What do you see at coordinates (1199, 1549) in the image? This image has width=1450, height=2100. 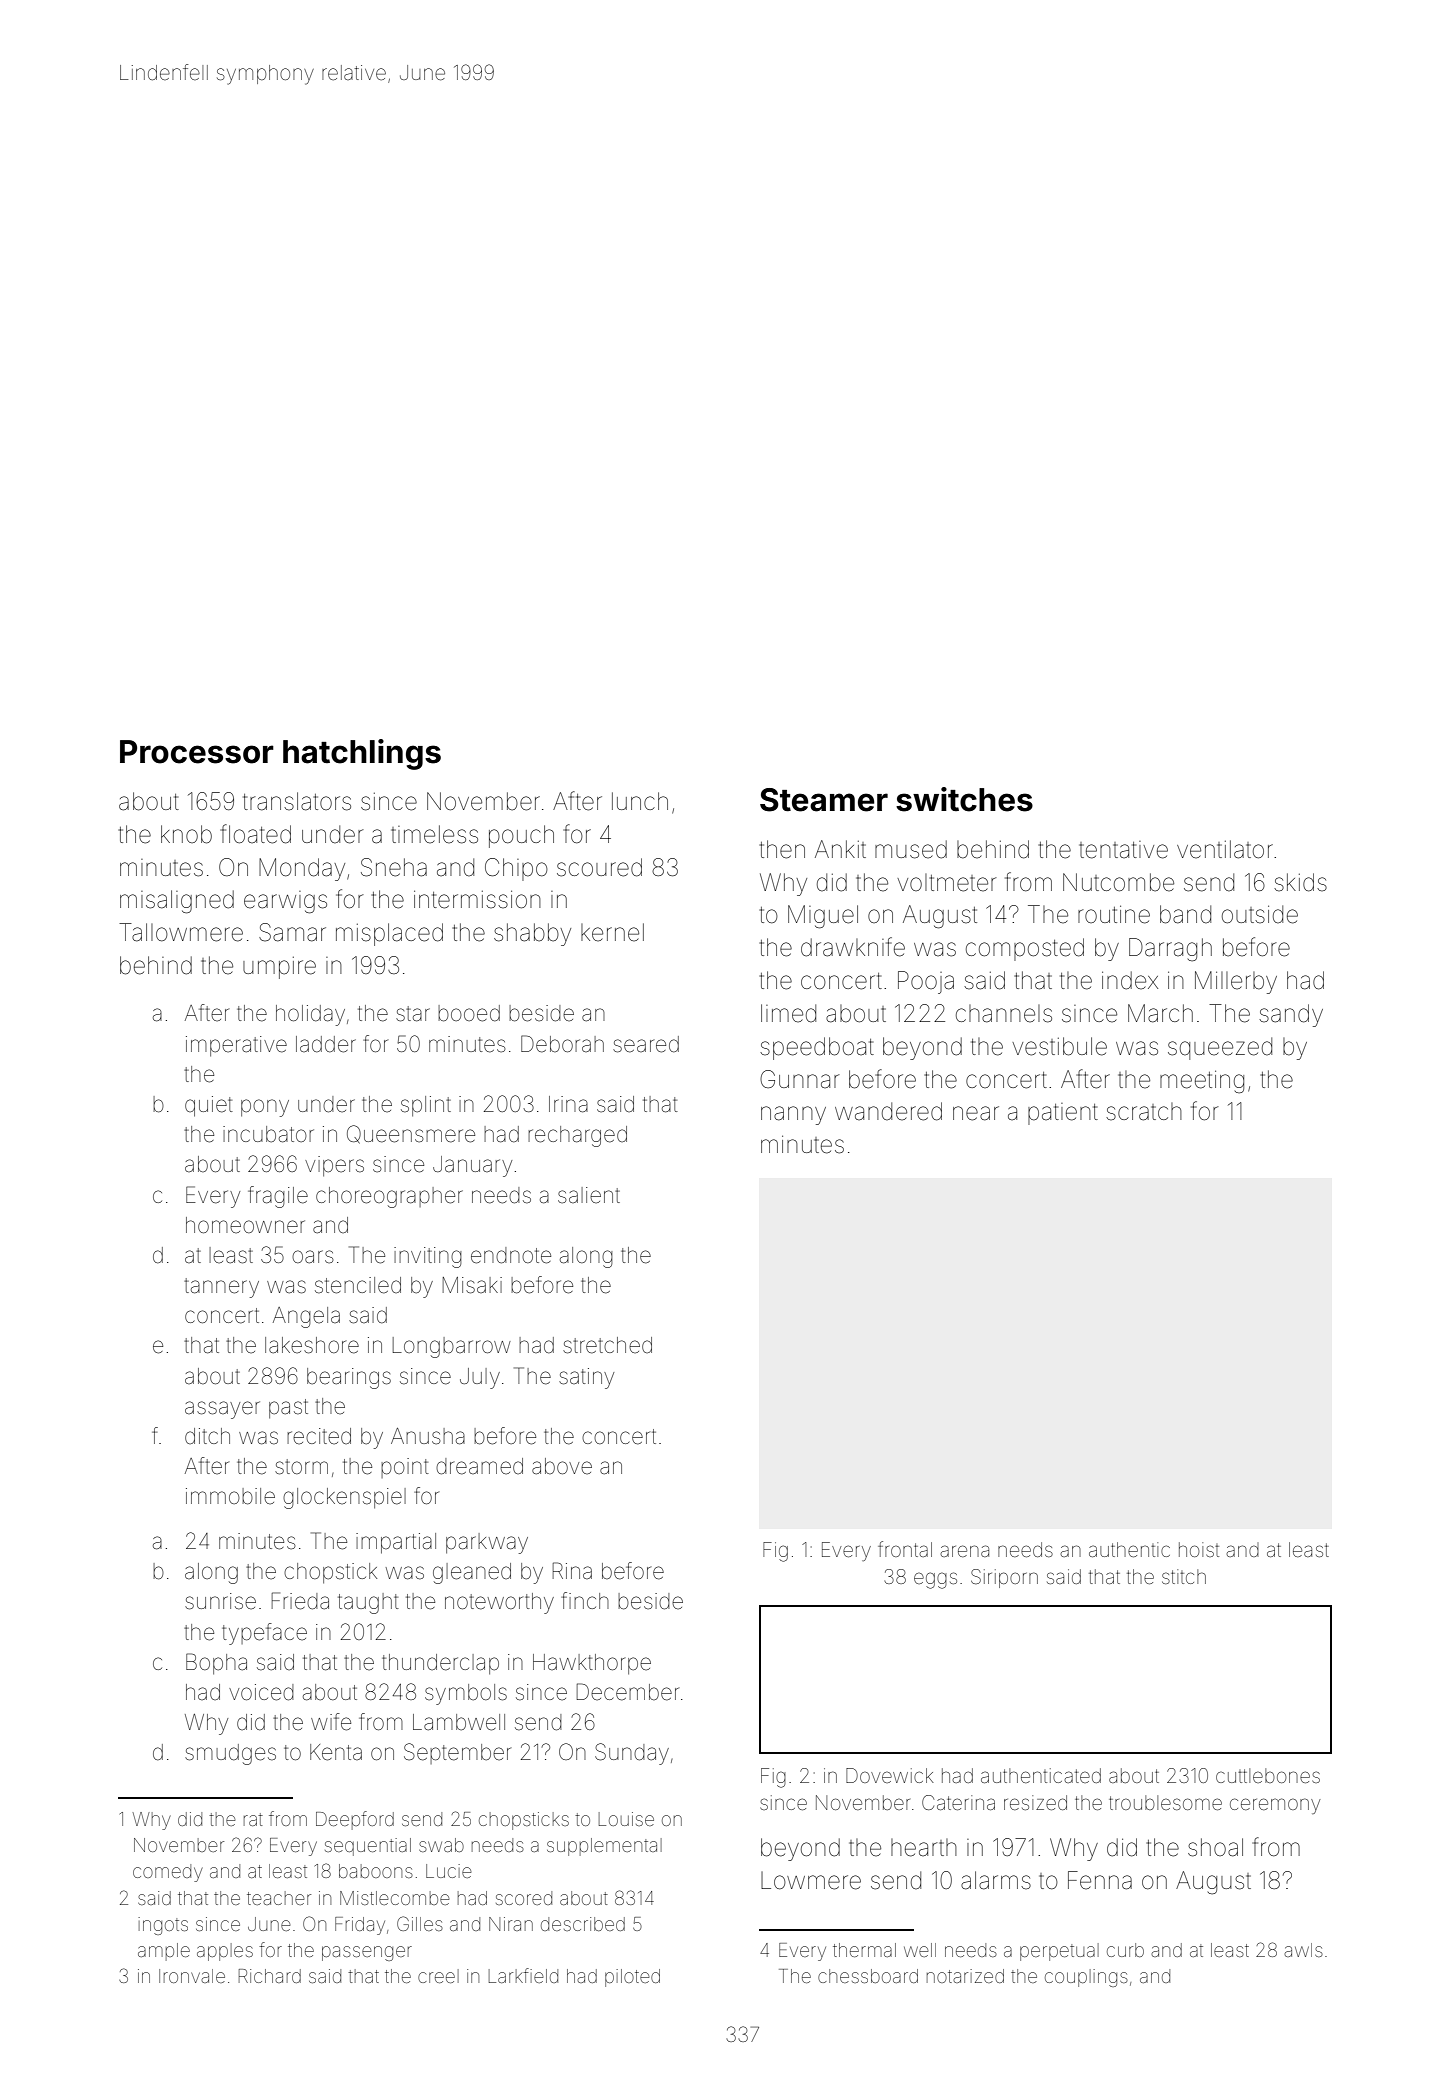 I see `hoist` at bounding box center [1199, 1549].
